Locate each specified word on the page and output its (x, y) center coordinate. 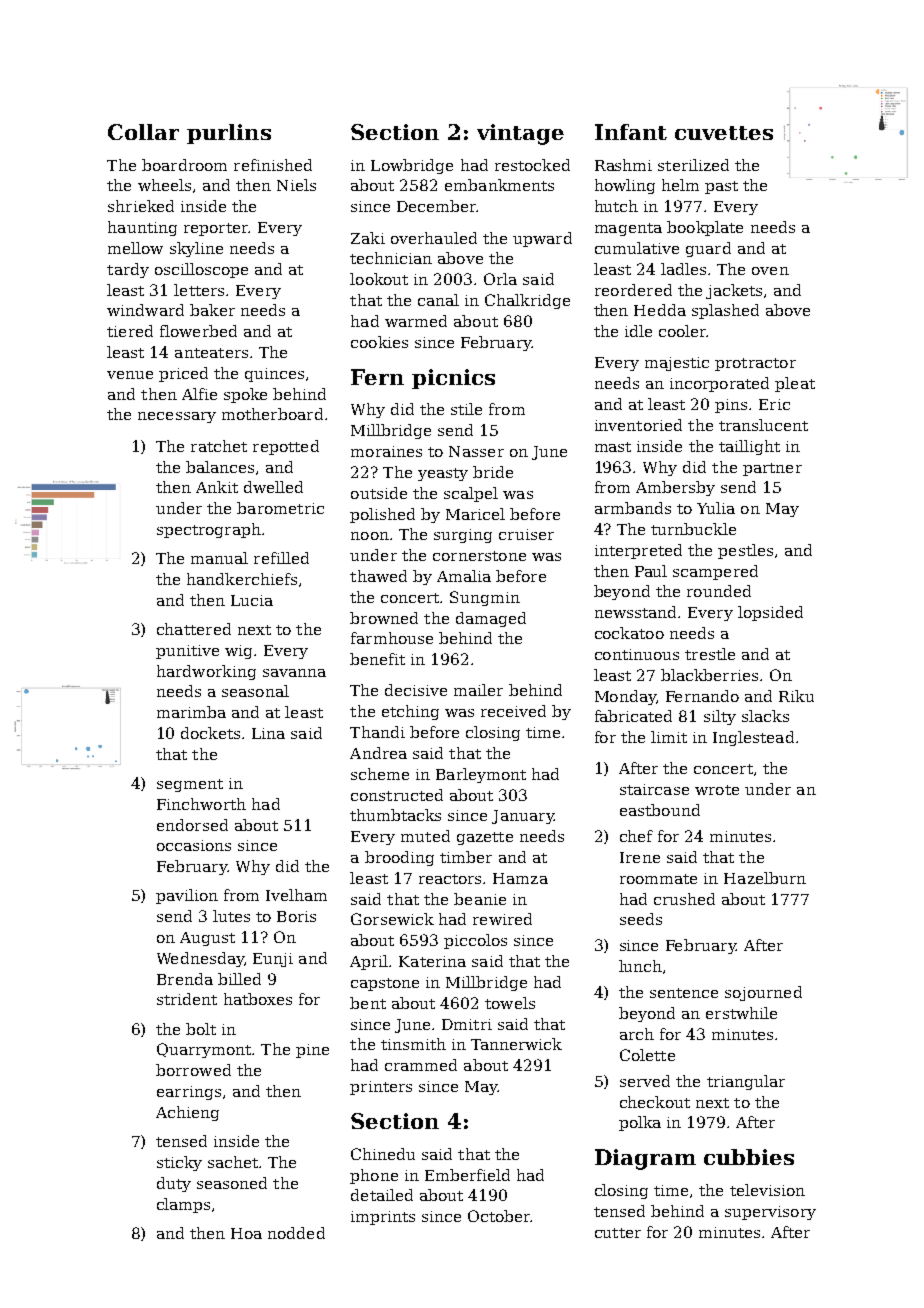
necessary (177, 417)
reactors (450, 879)
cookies (379, 342)
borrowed (193, 1070)
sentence (684, 993)
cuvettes (724, 133)
